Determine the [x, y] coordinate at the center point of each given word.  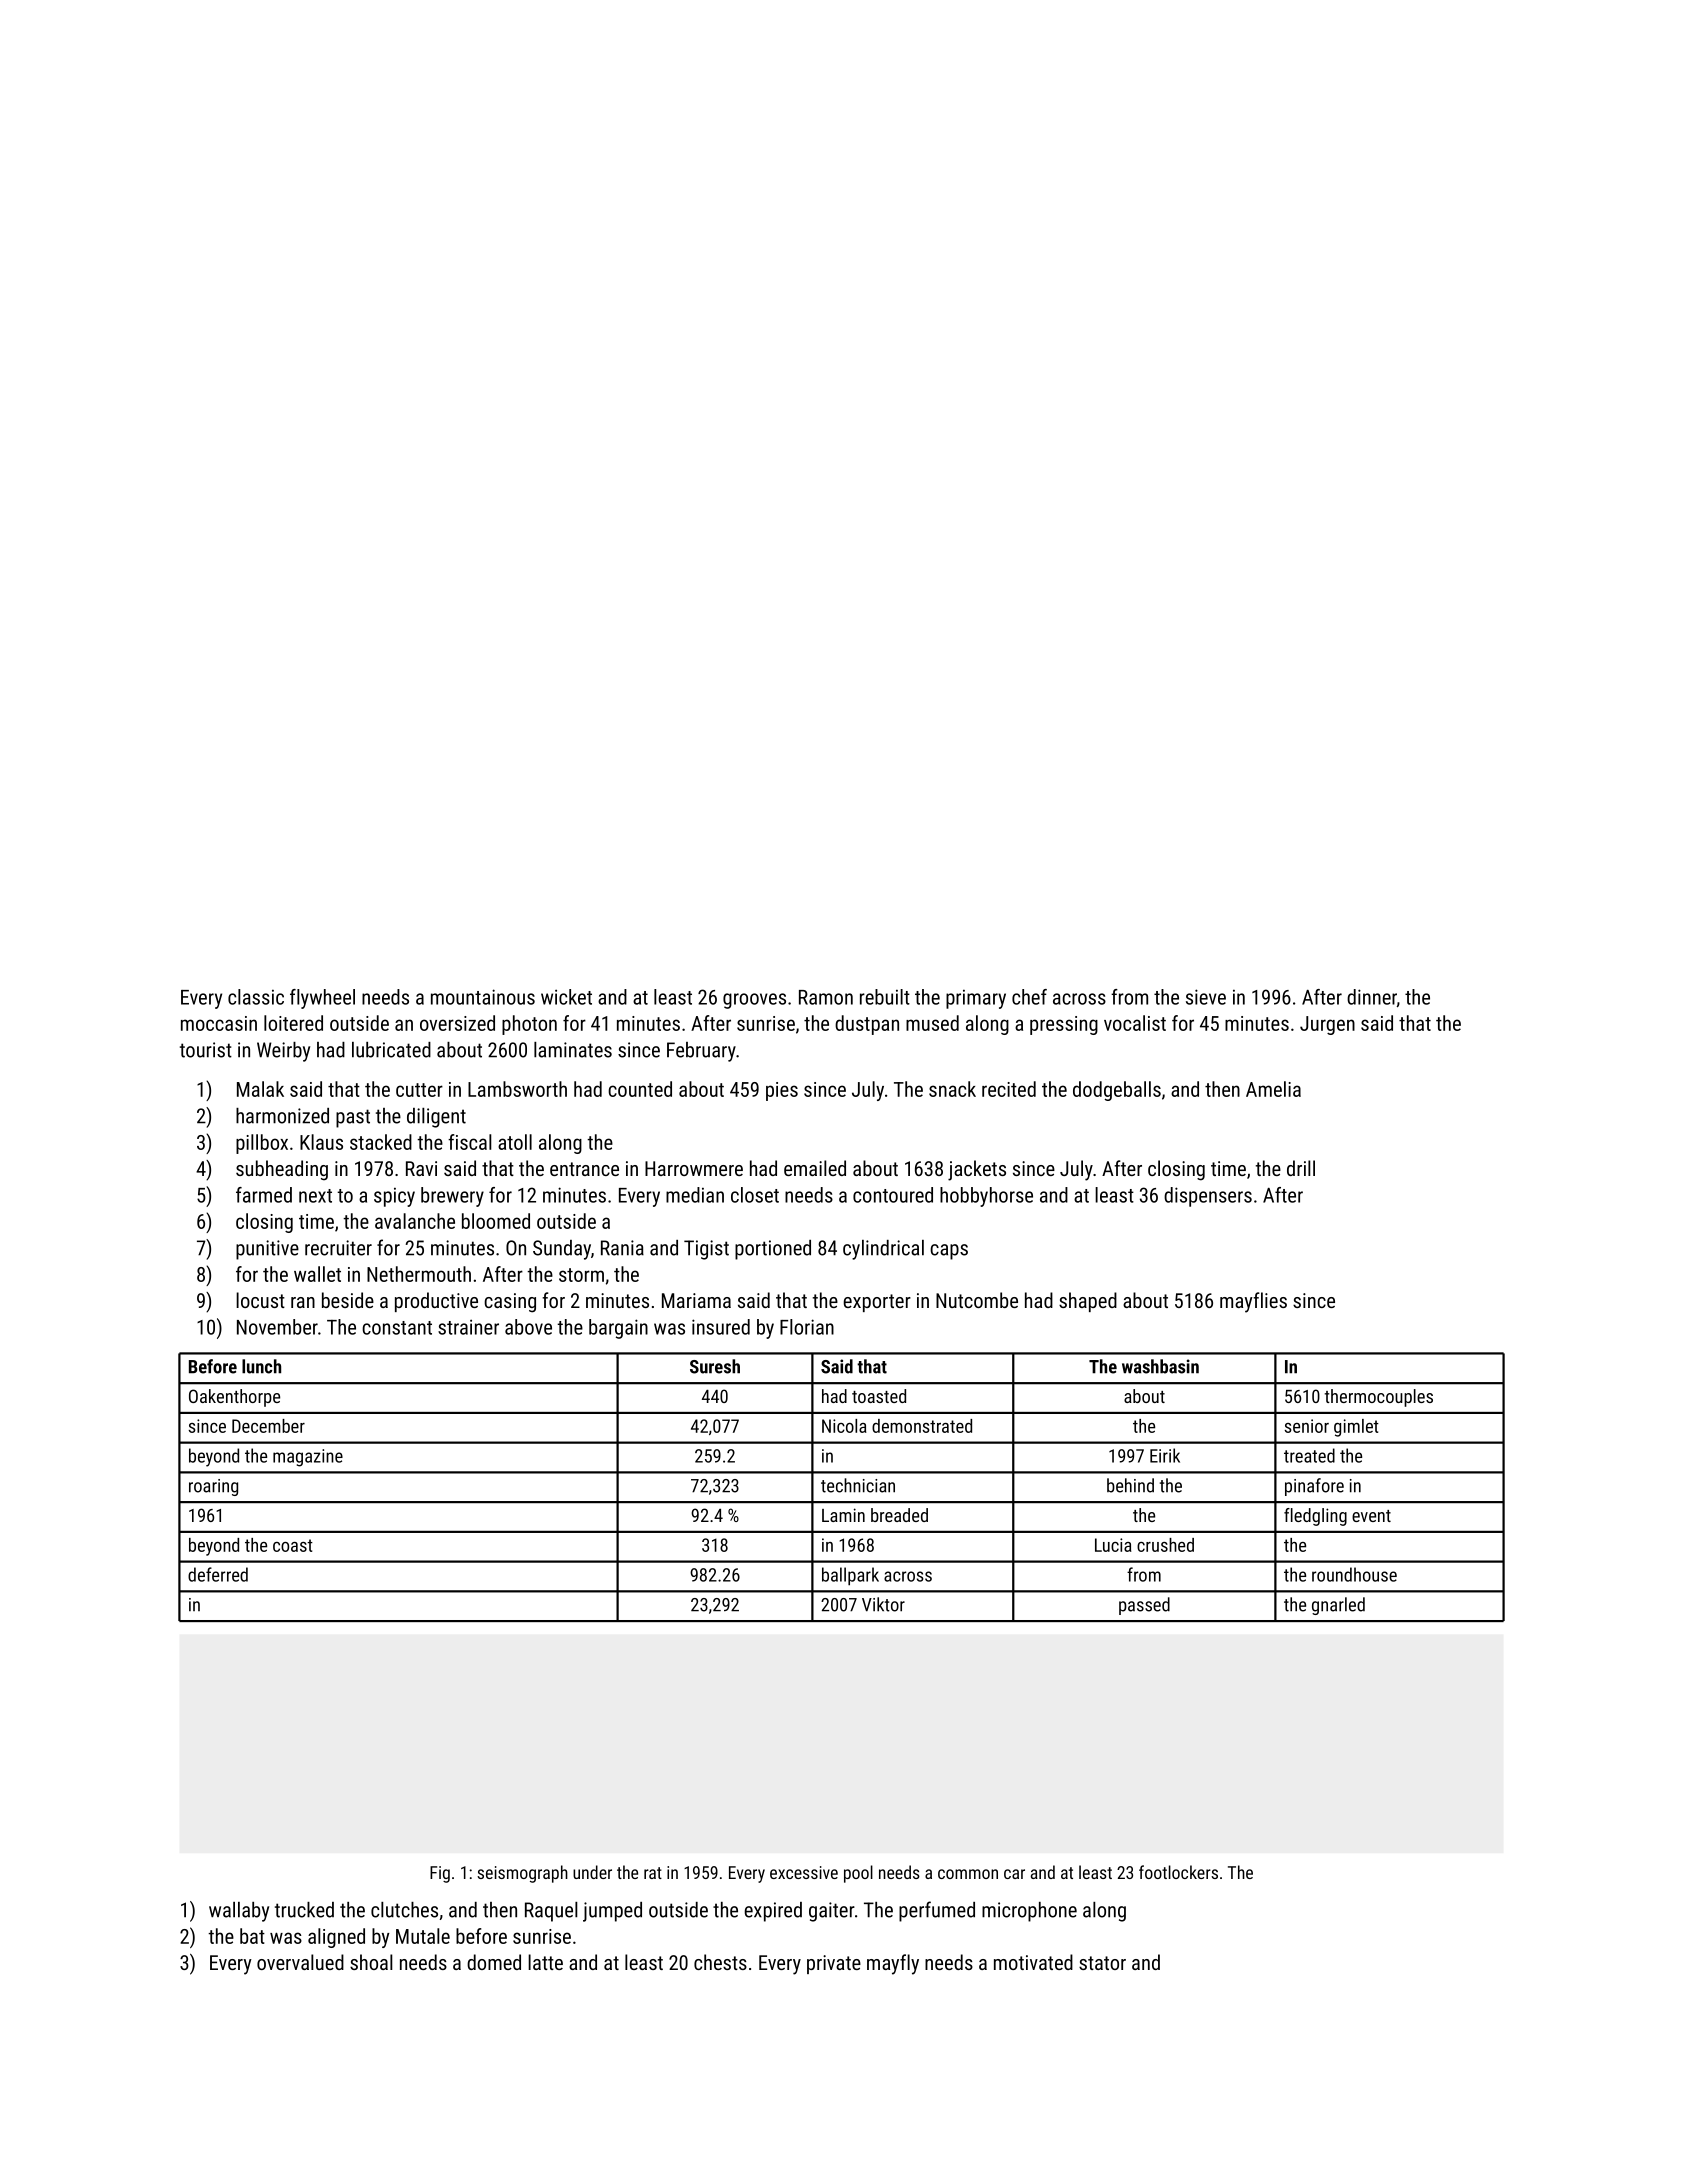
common [968, 1874]
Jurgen [1327, 1025]
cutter [419, 1090]
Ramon [826, 997]
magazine [308, 1458]
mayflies [1253, 1302]
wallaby [239, 1912]
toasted [879, 1396]
